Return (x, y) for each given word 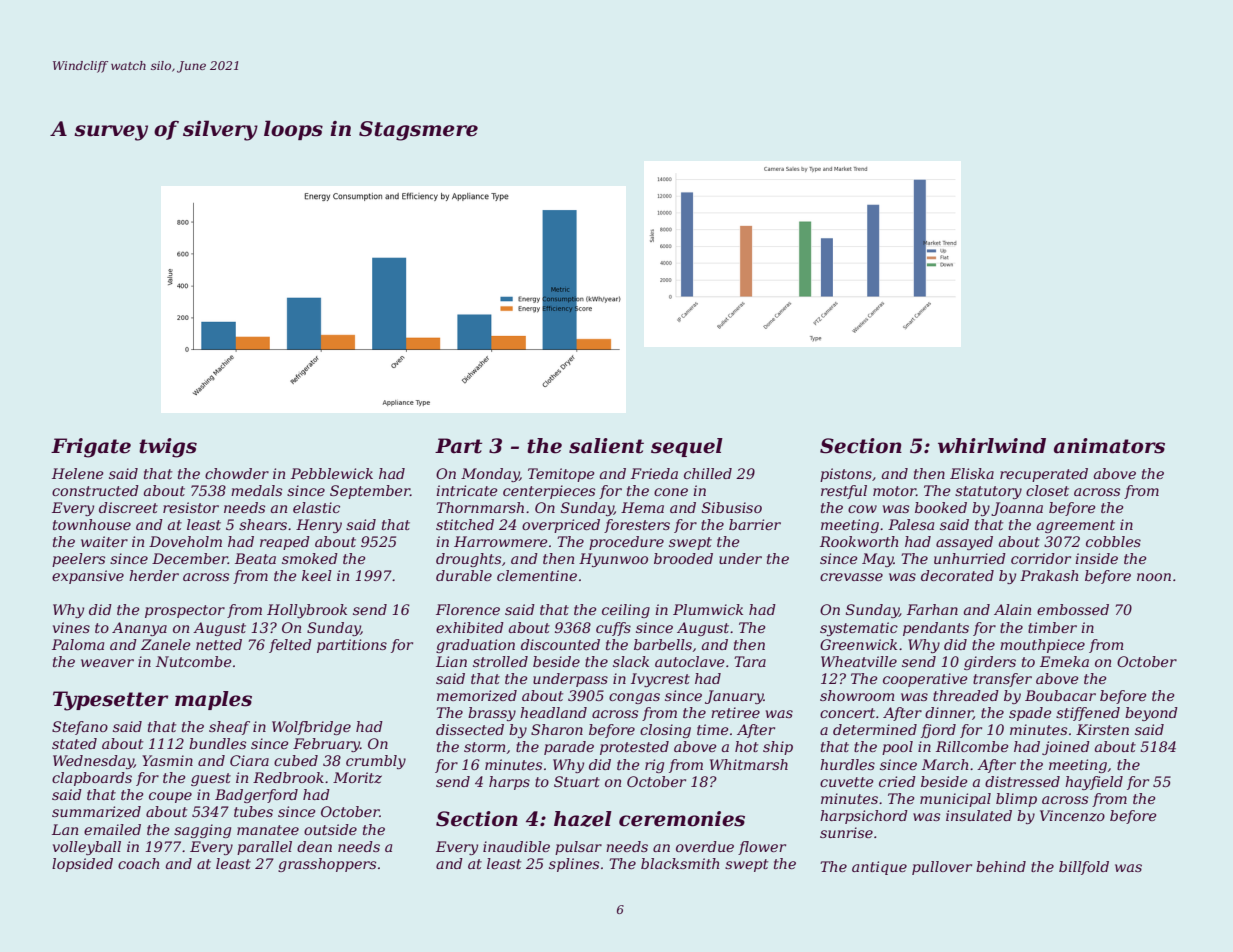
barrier (755, 524)
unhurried (970, 558)
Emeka (1064, 661)
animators (1109, 446)
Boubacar (1060, 695)
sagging (202, 831)
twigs (168, 448)
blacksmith (680, 863)
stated (74, 743)
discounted (560, 644)
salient (606, 446)
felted (290, 646)
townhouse (92, 524)
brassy (492, 714)
